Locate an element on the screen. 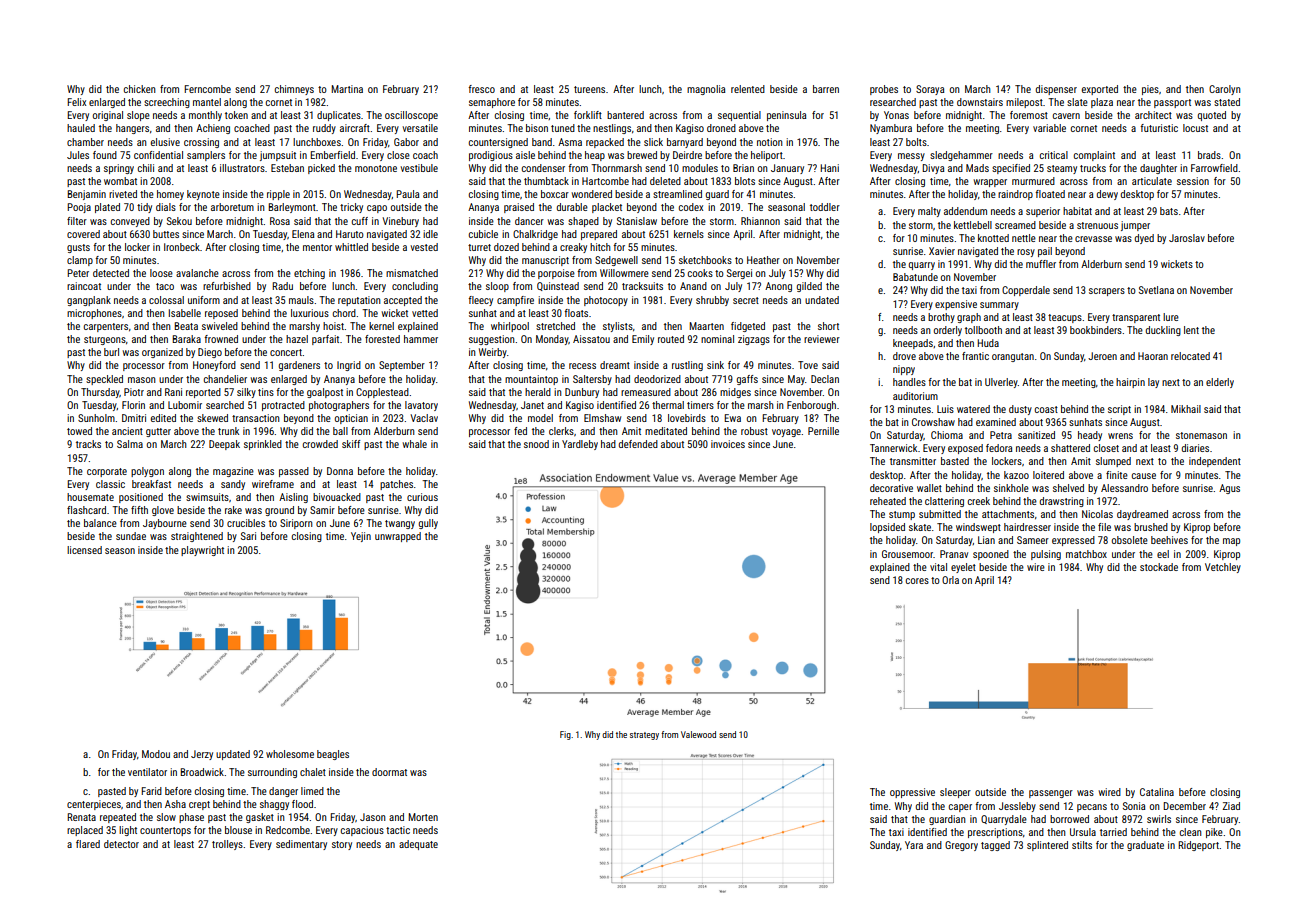 Image resolution: width=1308 pixels, height=924 pixels. sturgeons is located at coordinates (105, 340).
